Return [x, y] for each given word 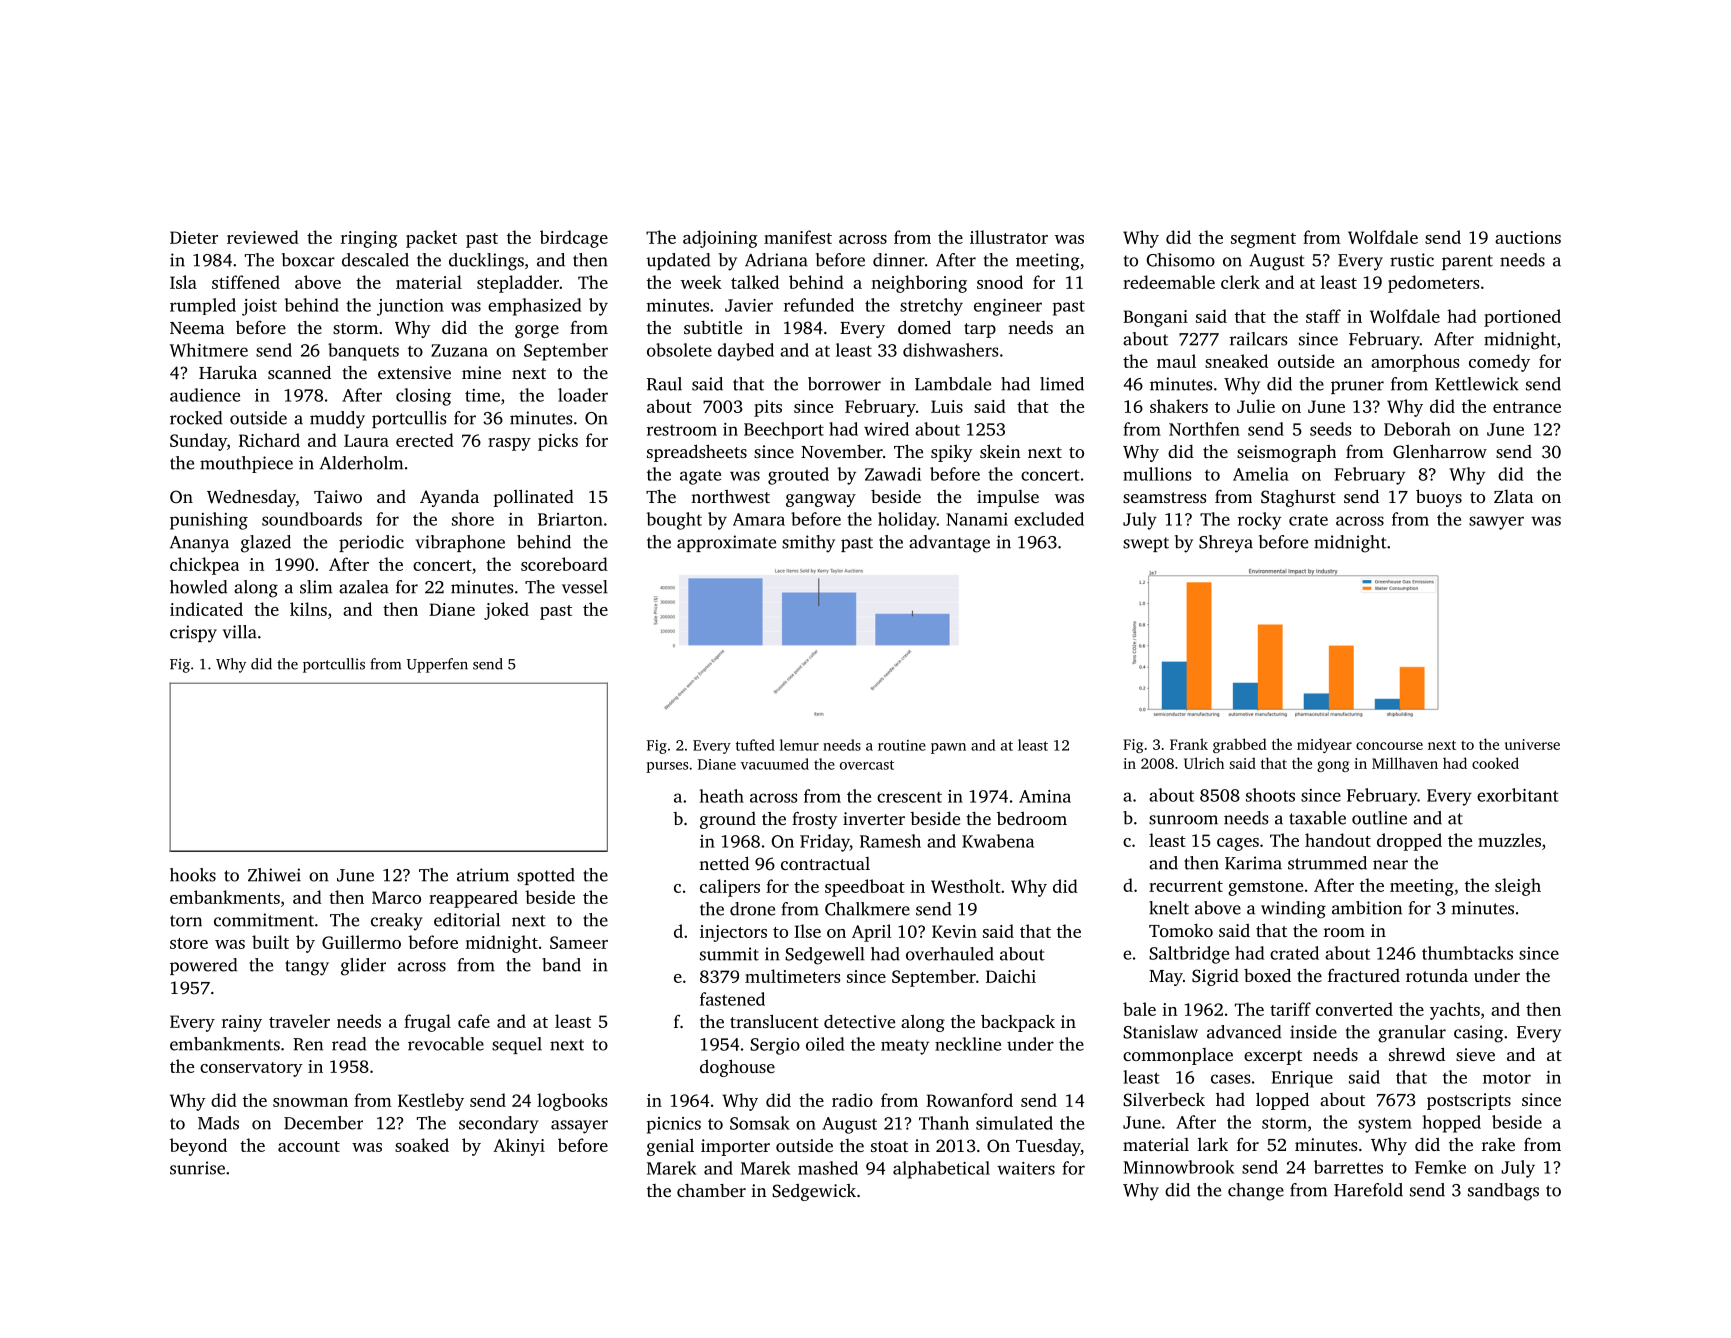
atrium [483, 875]
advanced [1244, 1032]
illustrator [1009, 237]
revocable [446, 1044]
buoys [1439, 498]
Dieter [194, 237]
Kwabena [998, 841]
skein [1000, 451]
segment [1263, 240]
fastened [732, 999]
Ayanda [449, 498]
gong [1333, 766]
